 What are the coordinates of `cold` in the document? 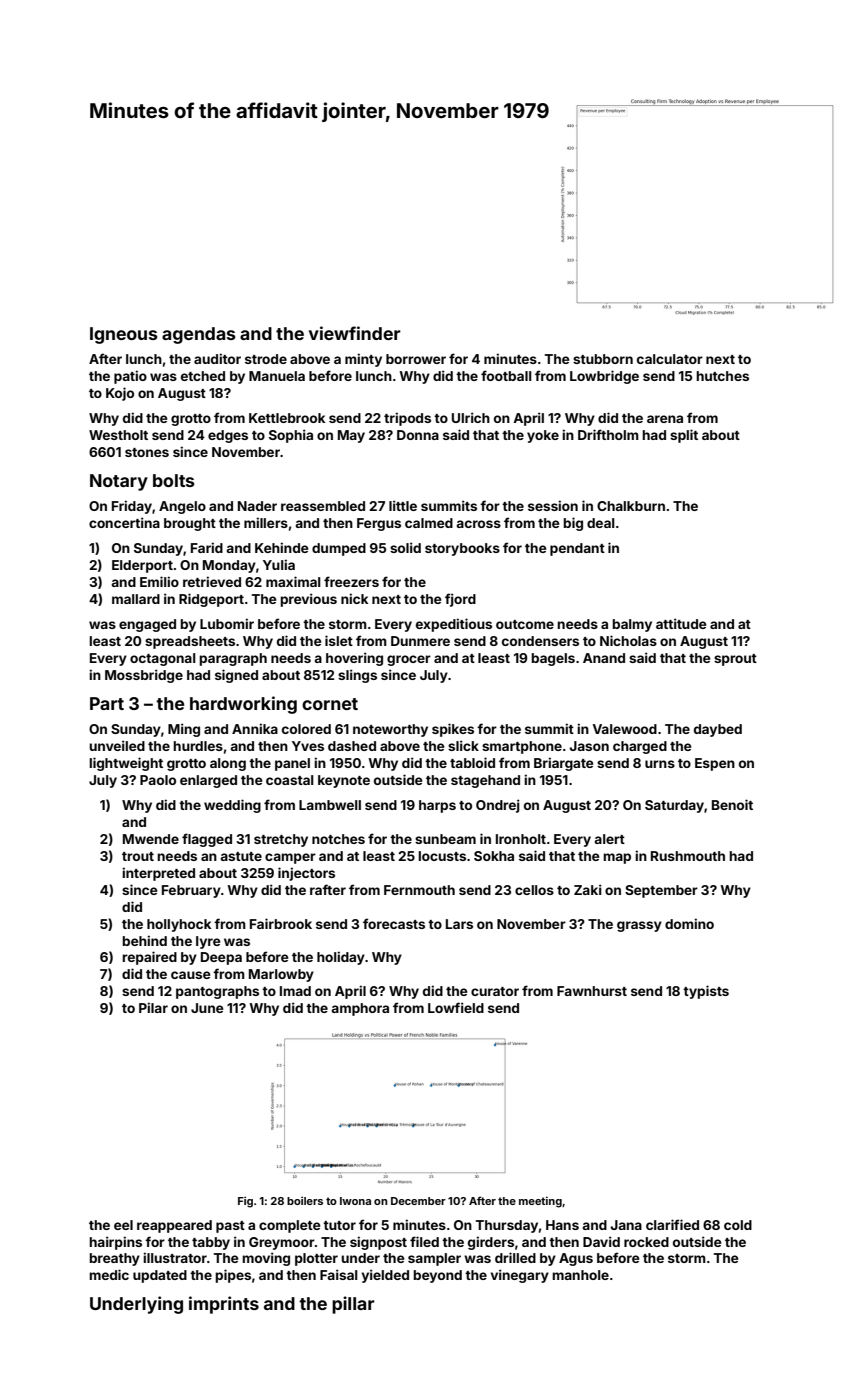 It's located at (738, 1225).
